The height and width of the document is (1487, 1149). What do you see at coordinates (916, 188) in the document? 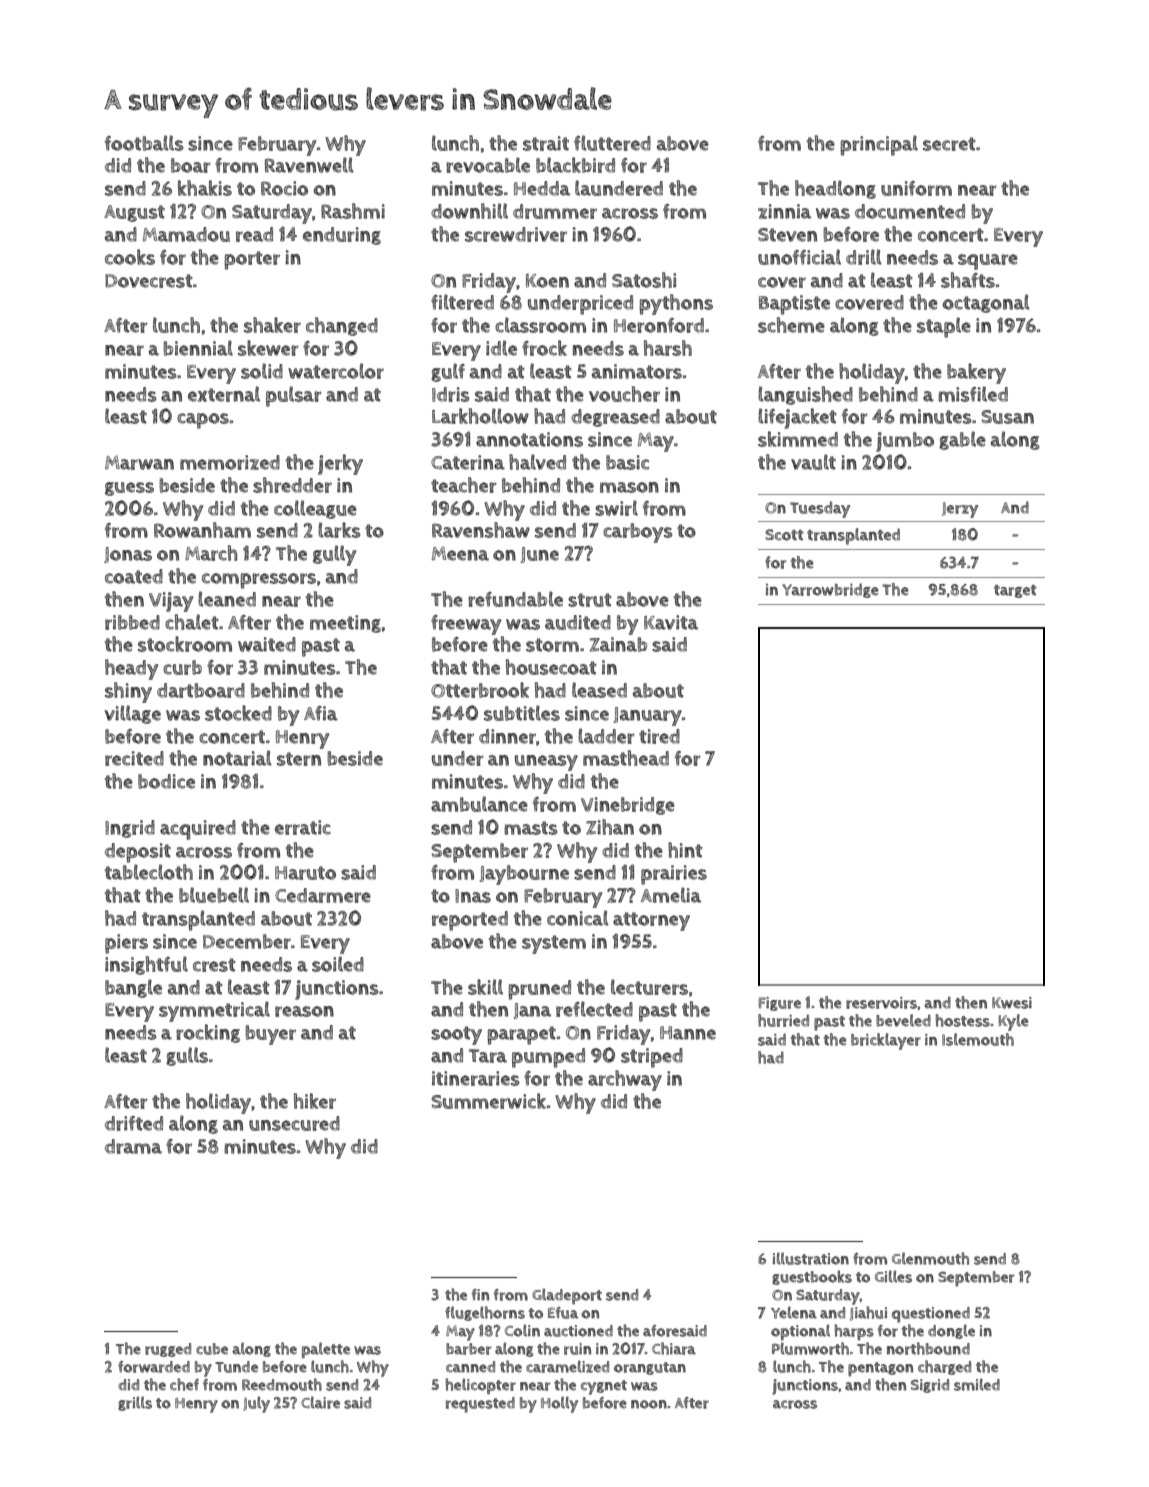
I see `uniform` at bounding box center [916, 188].
